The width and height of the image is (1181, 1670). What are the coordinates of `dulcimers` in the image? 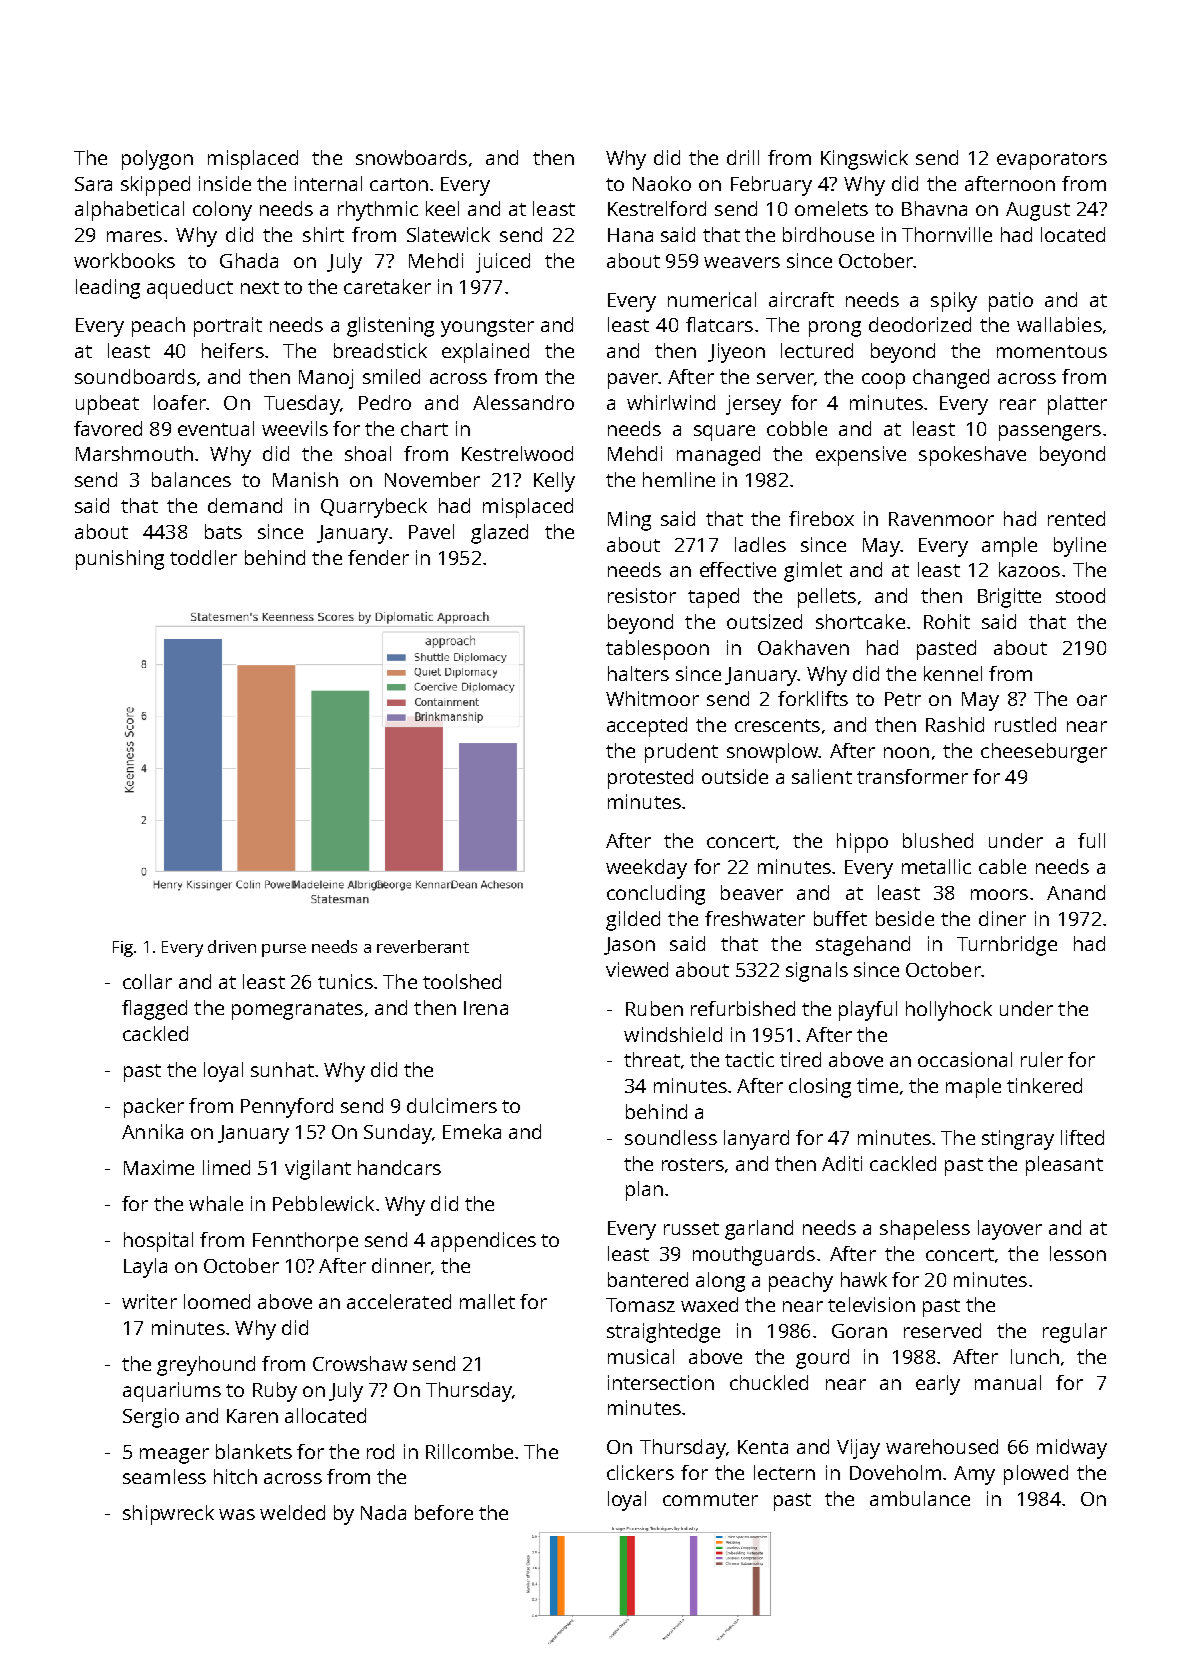 It's located at (452, 1105).
